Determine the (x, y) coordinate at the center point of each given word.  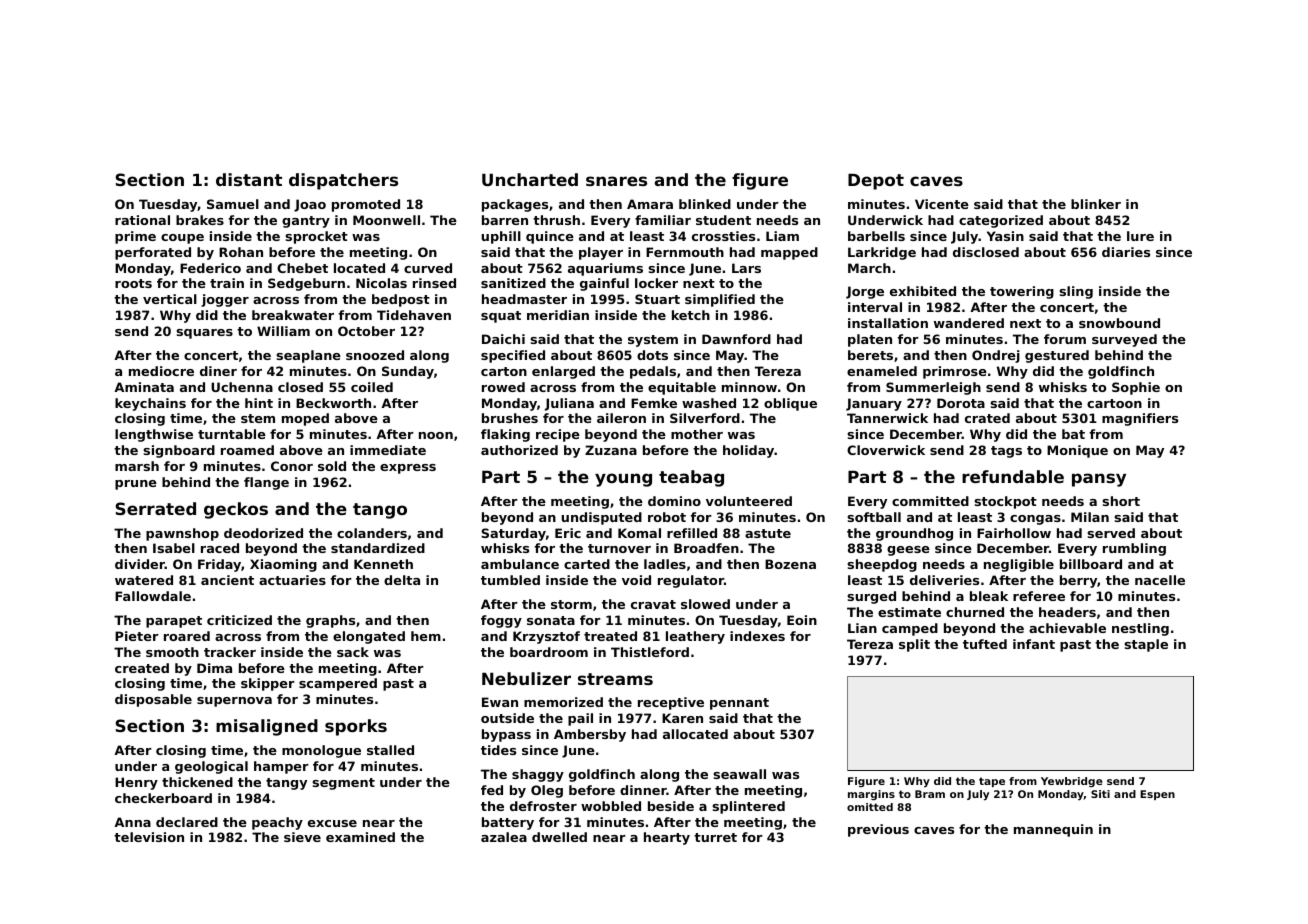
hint (259, 403)
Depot (876, 182)
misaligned (267, 727)
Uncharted (530, 179)
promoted (366, 205)
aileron (621, 418)
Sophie (1136, 388)
